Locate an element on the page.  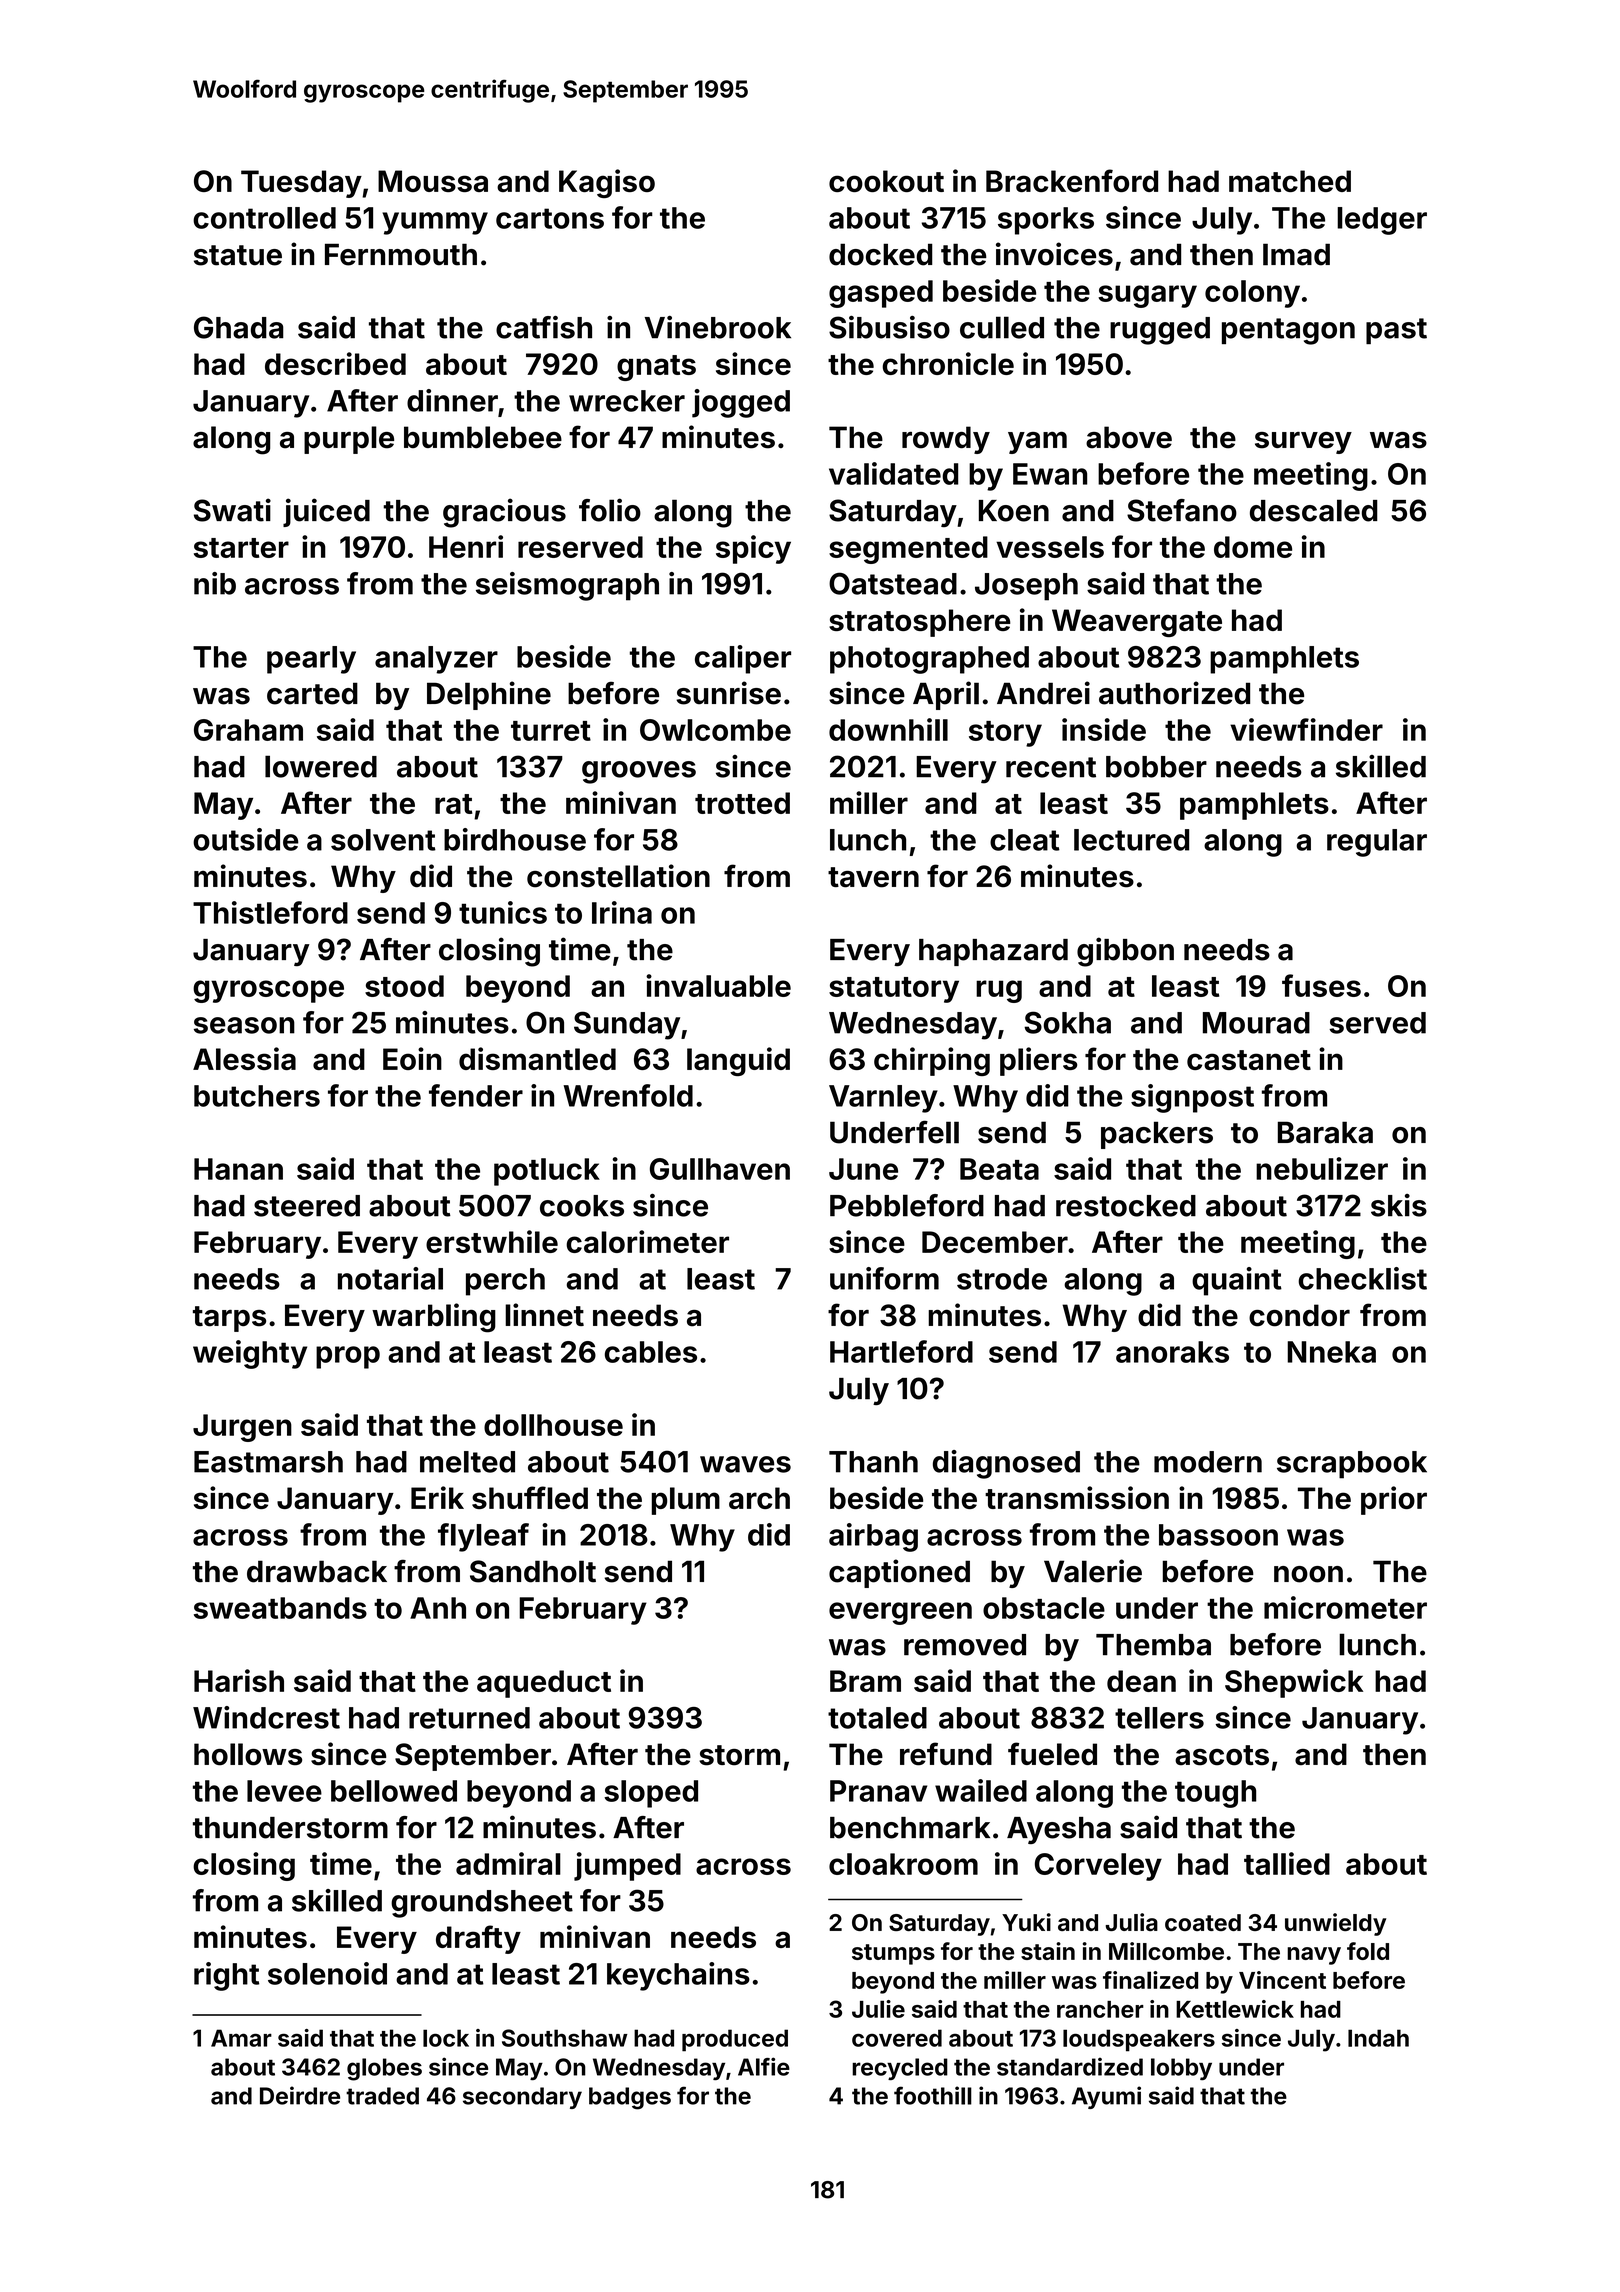
castanet is located at coordinates (1249, 1060).
